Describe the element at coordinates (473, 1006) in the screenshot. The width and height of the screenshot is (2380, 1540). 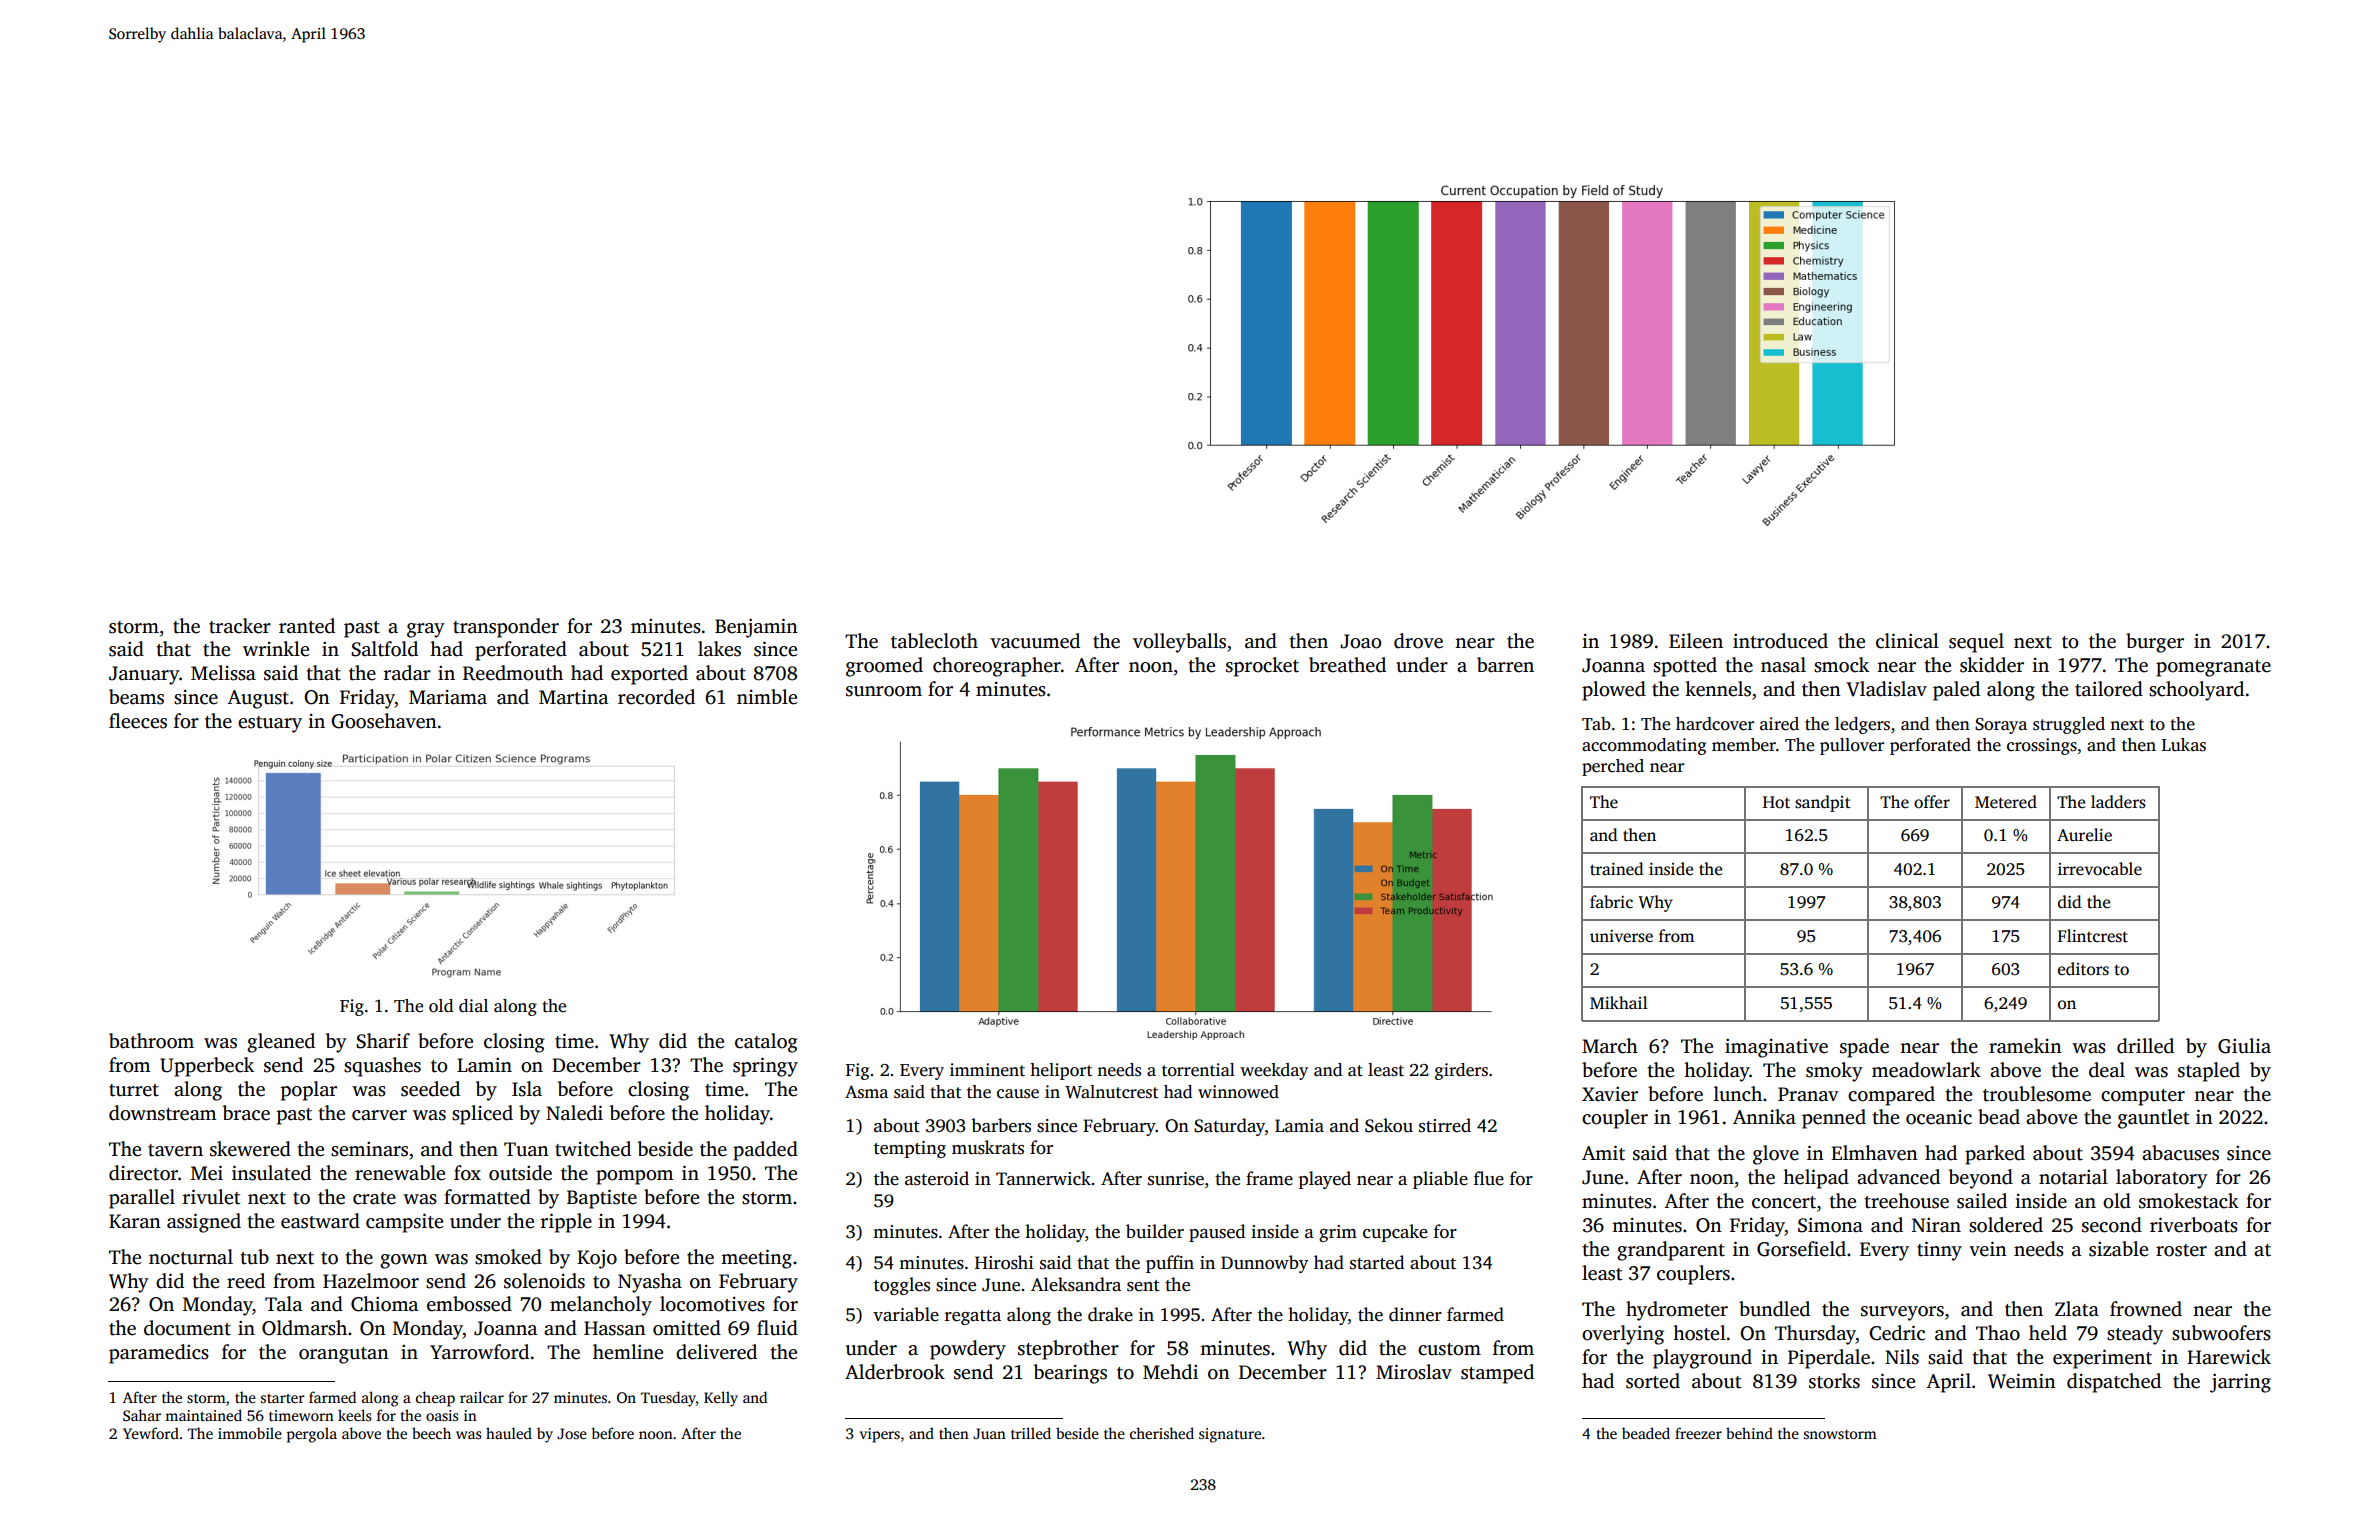
I see `dial` at that location.
